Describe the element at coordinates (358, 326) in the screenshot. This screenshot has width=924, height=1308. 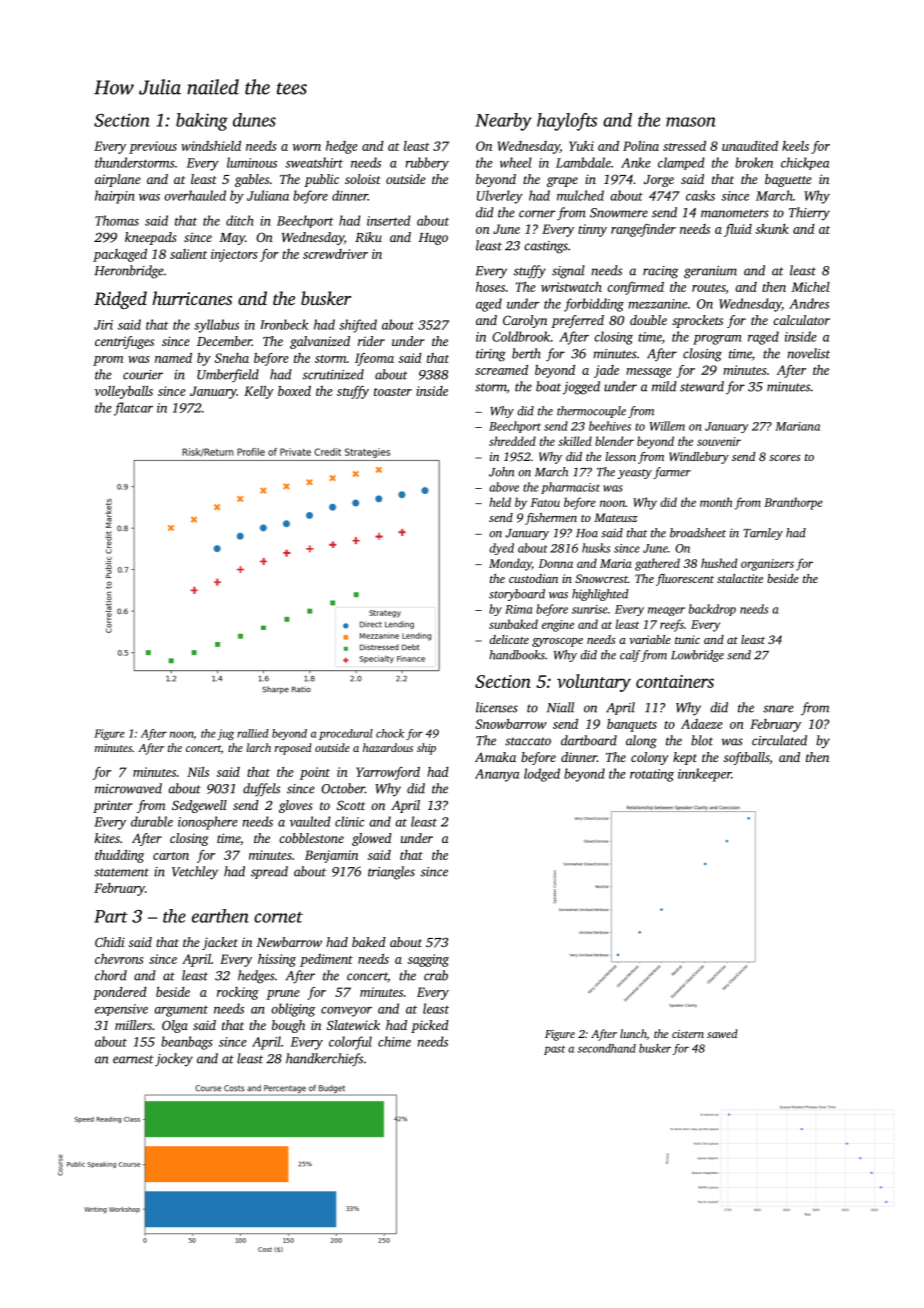
I see `shifted` at that location.
